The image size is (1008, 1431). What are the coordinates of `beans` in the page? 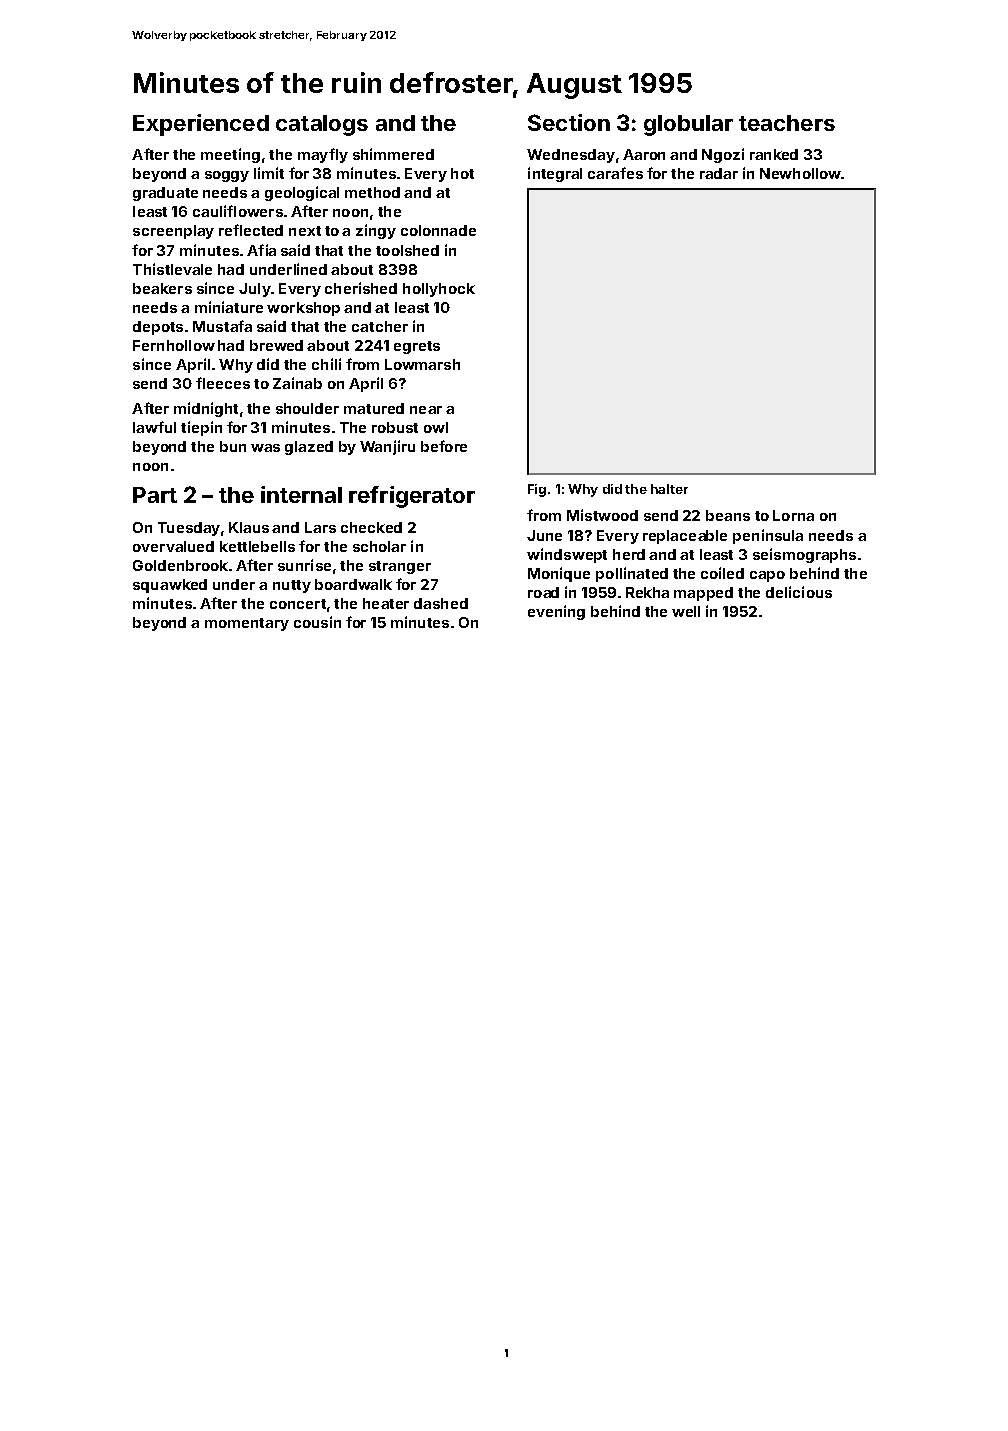 It's located at (728, 515).
